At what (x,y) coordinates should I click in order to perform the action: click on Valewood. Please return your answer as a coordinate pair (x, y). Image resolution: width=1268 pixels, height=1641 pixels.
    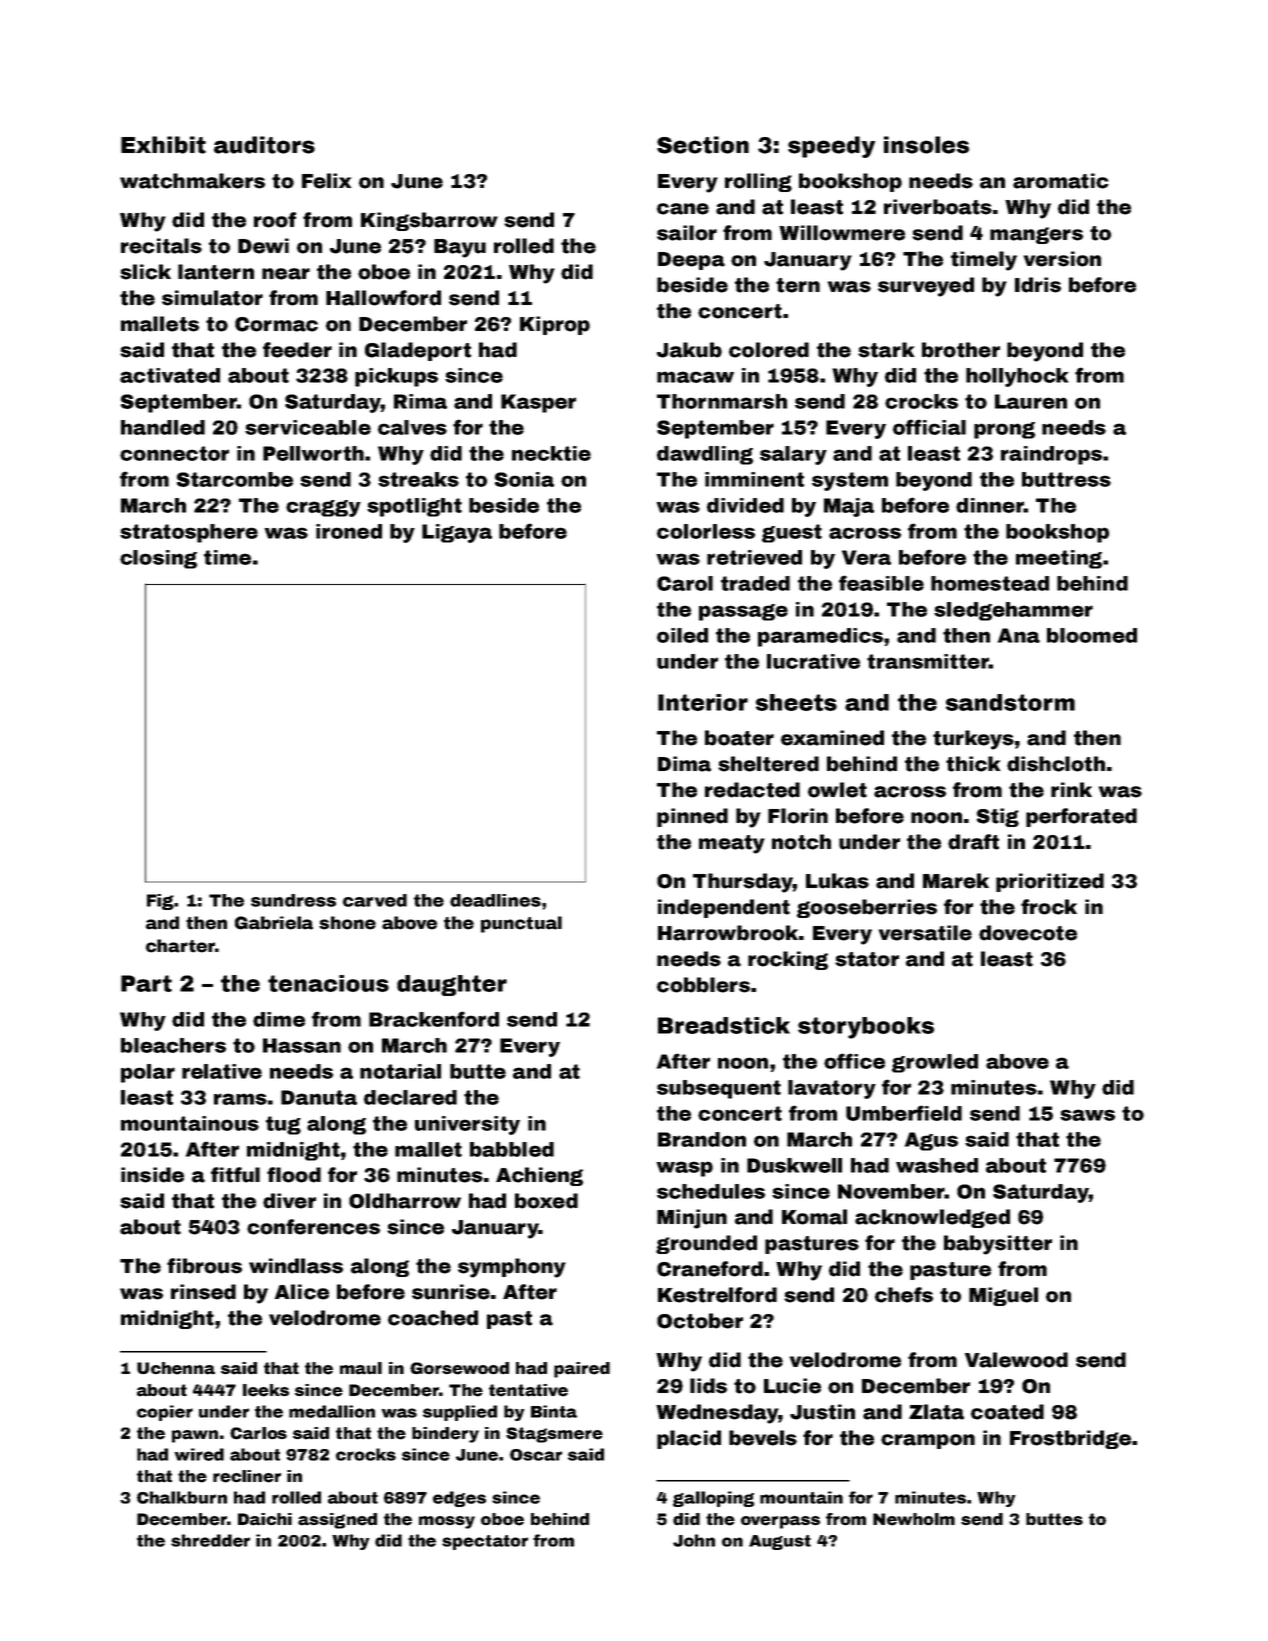
    Looking at the image, I should click on (1016, 1360).
